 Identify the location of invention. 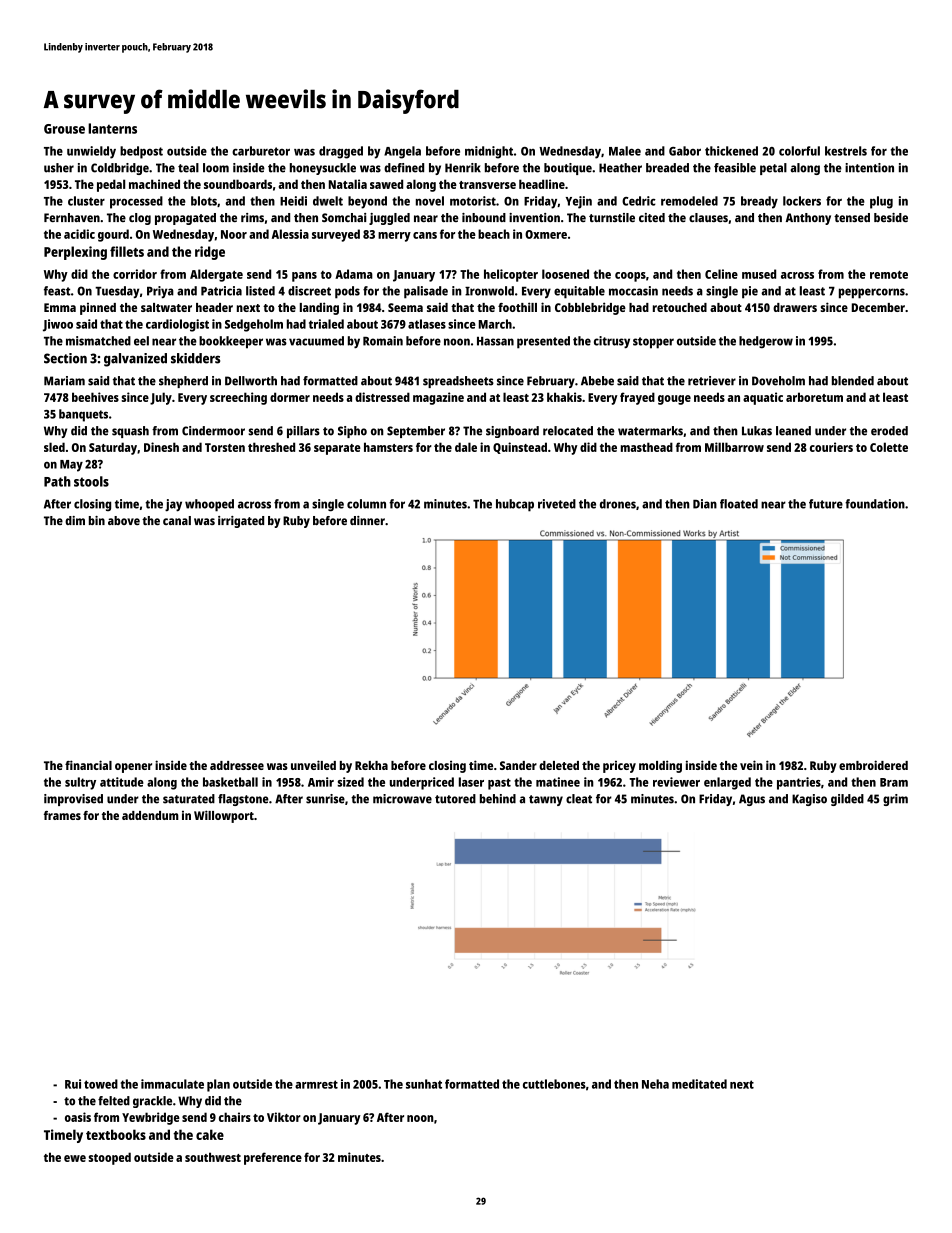
(534, 217).
